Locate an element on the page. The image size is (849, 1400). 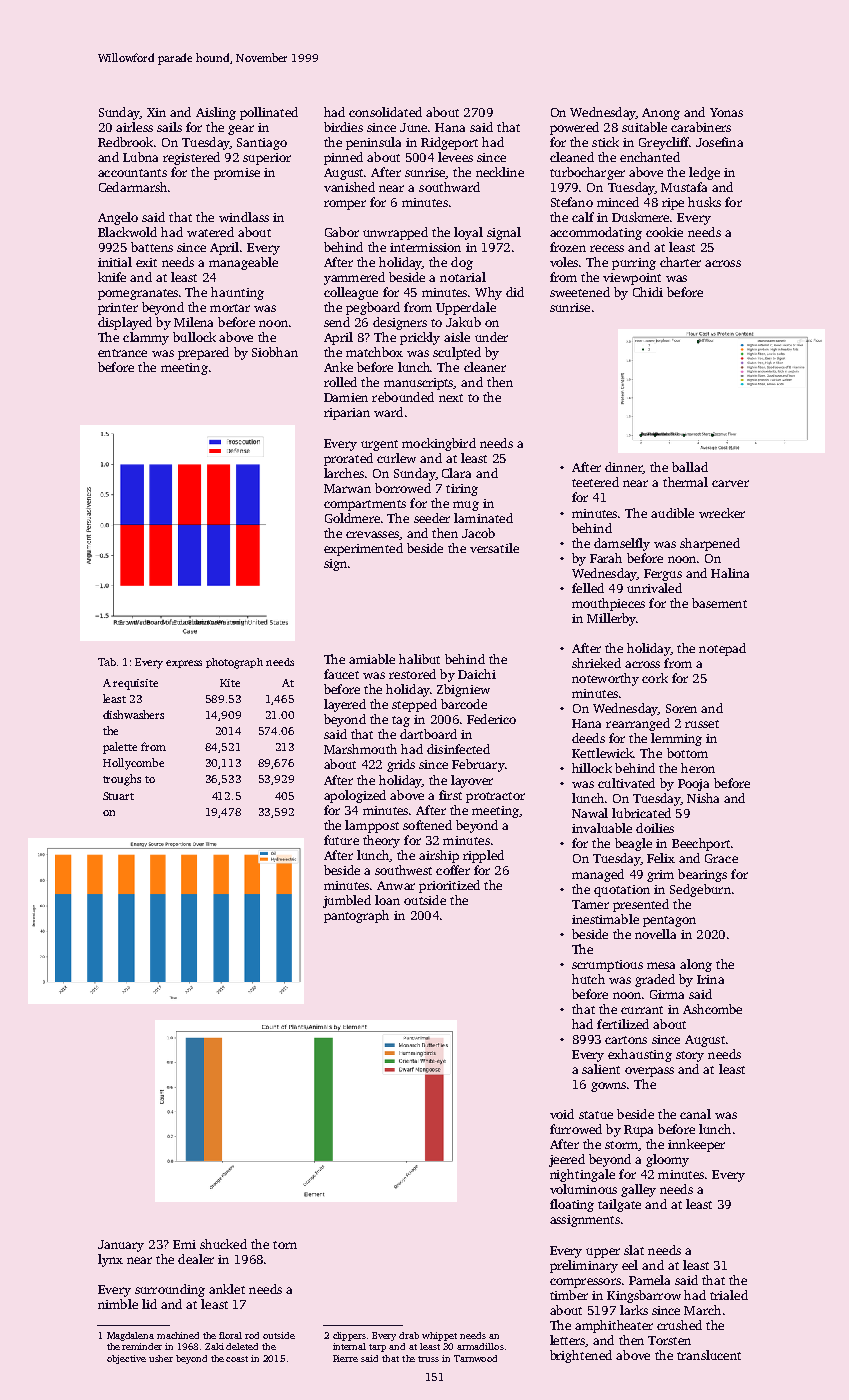
Hollycombe is located at coordinates (133, 764).
